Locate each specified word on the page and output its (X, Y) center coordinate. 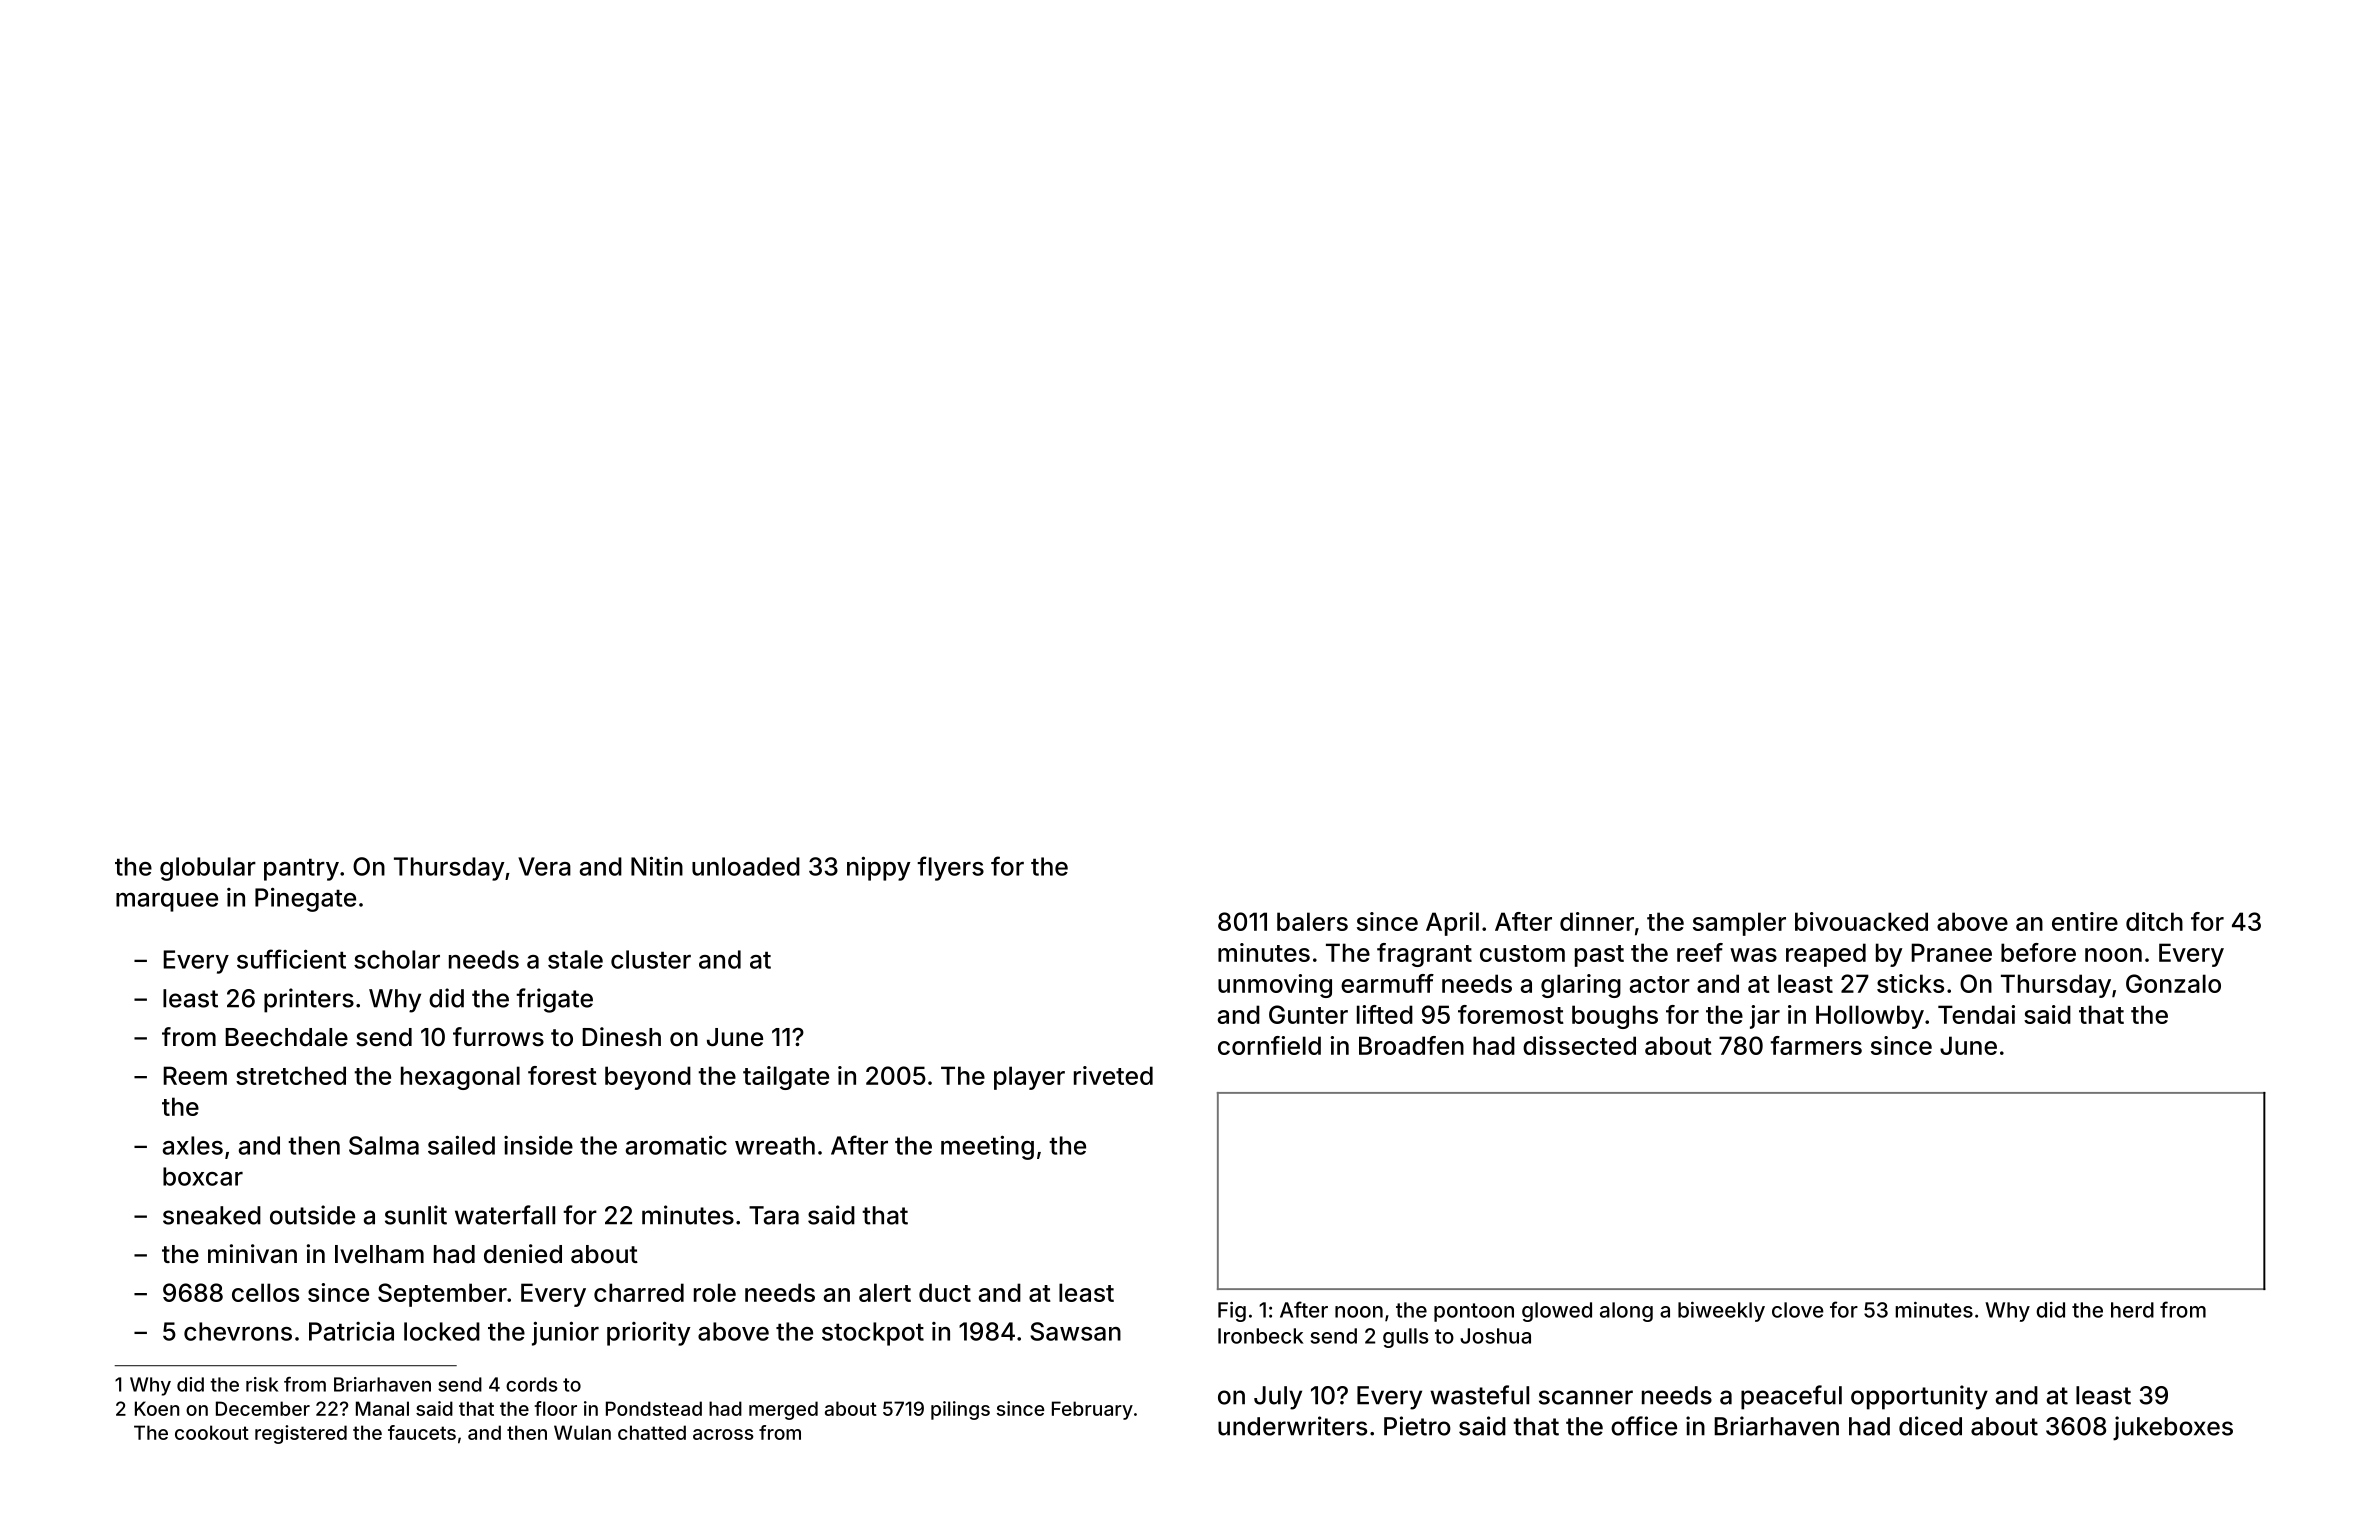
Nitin (657, 866)
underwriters (1292, 1426)
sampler (1739, 924)
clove (1798, 1310)
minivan (252, 1254)
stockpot (873, 1334)
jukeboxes (2173, 1428)
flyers (950, 868)
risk (262, 1384)
